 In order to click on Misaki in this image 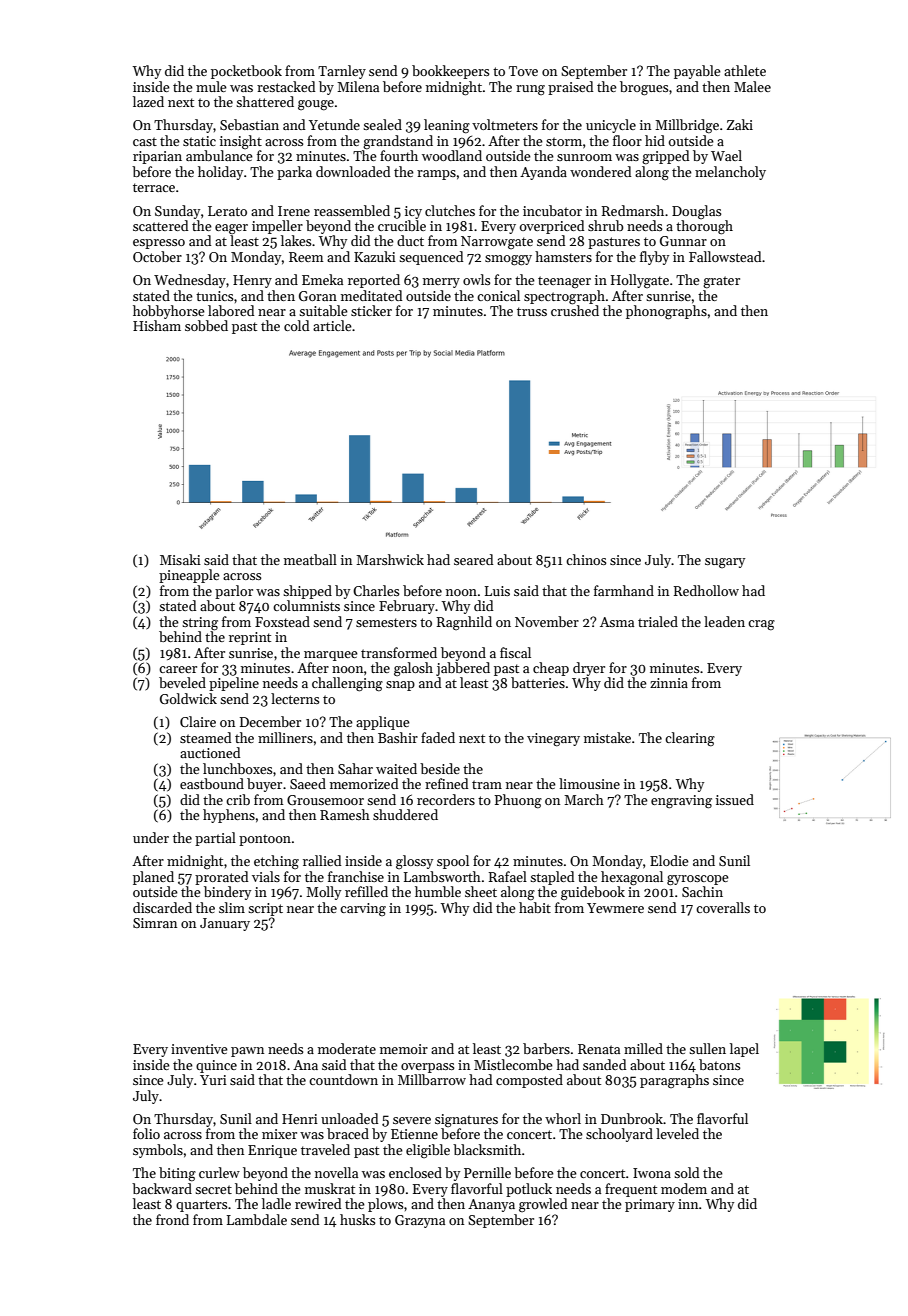, I will do `click(180, 559)`.
